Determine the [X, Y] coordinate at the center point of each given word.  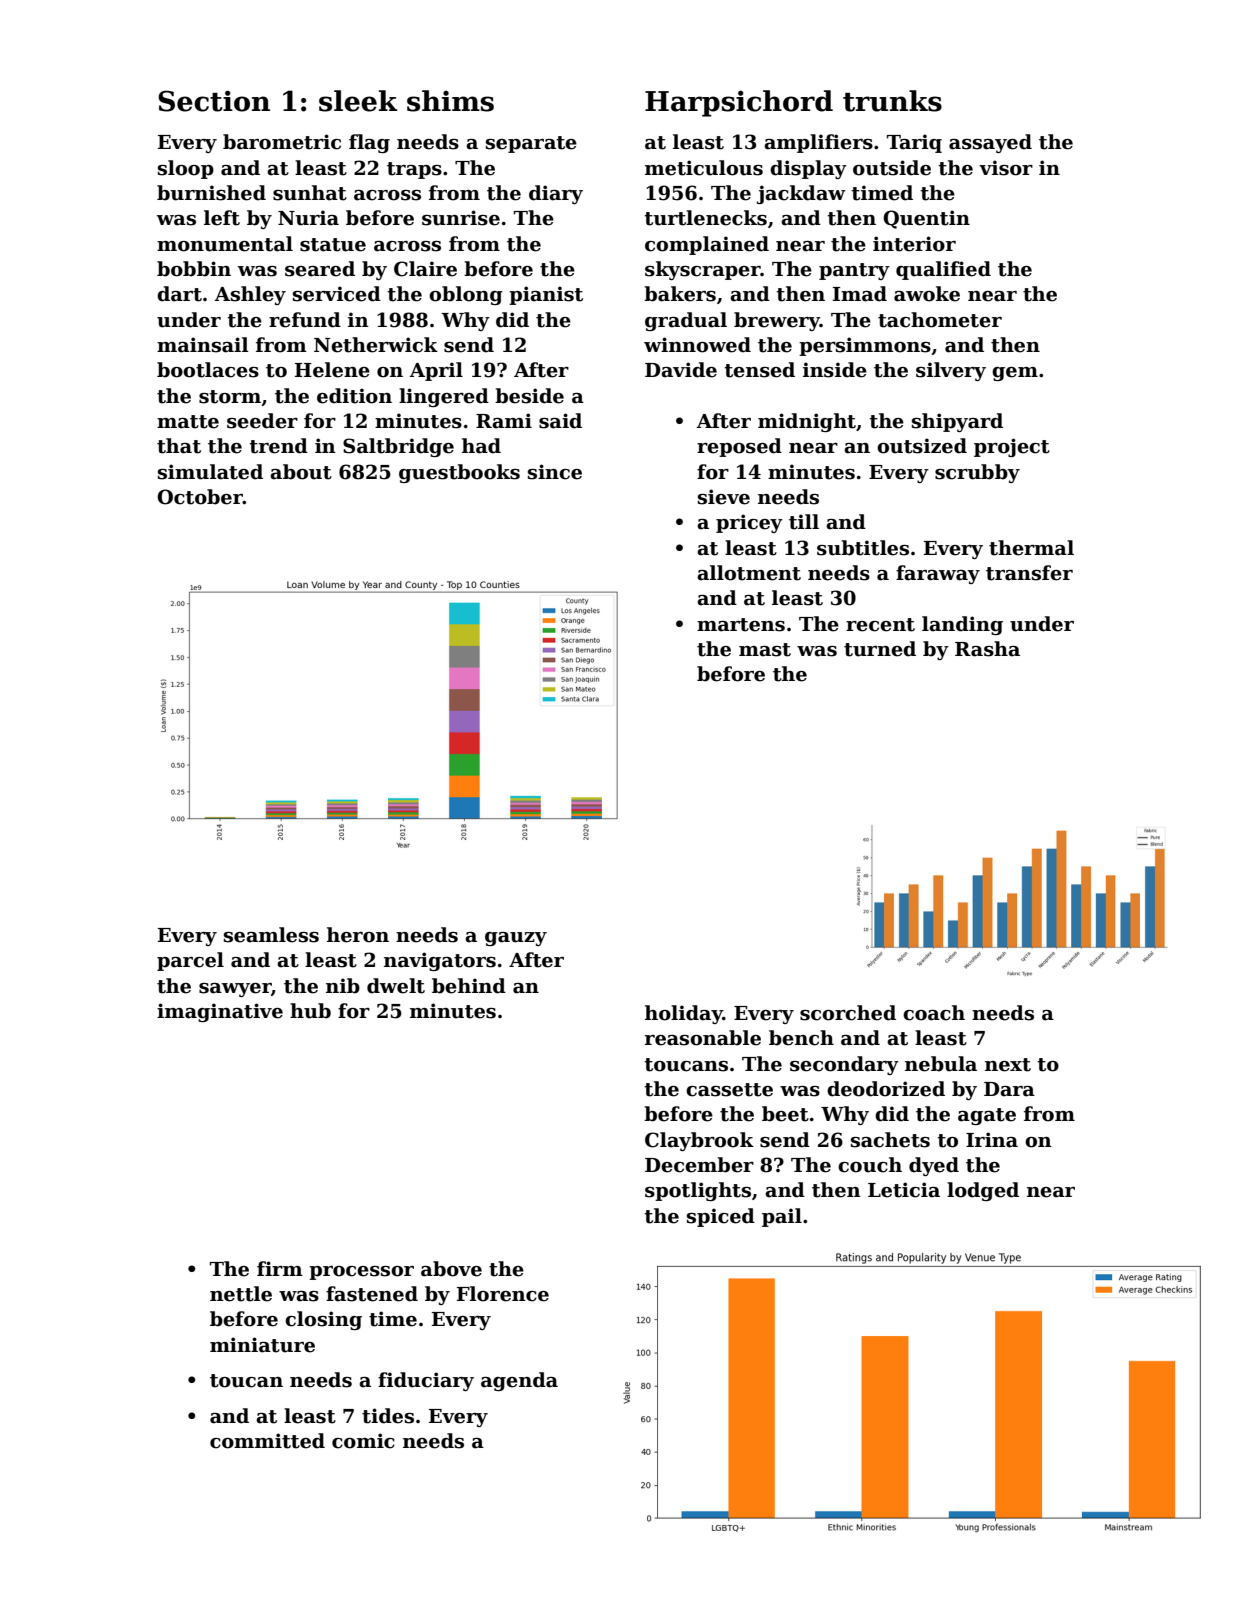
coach [934, 1013]
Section [214, 101]
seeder [262, 421]
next [1008, 1065]
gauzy [516, 939]
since [555, 472]
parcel [190, 961]
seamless [271, 935]
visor [1006, 168]
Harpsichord [739, 103]
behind [469, 986]
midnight [807, 422]
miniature [262, 1345]
